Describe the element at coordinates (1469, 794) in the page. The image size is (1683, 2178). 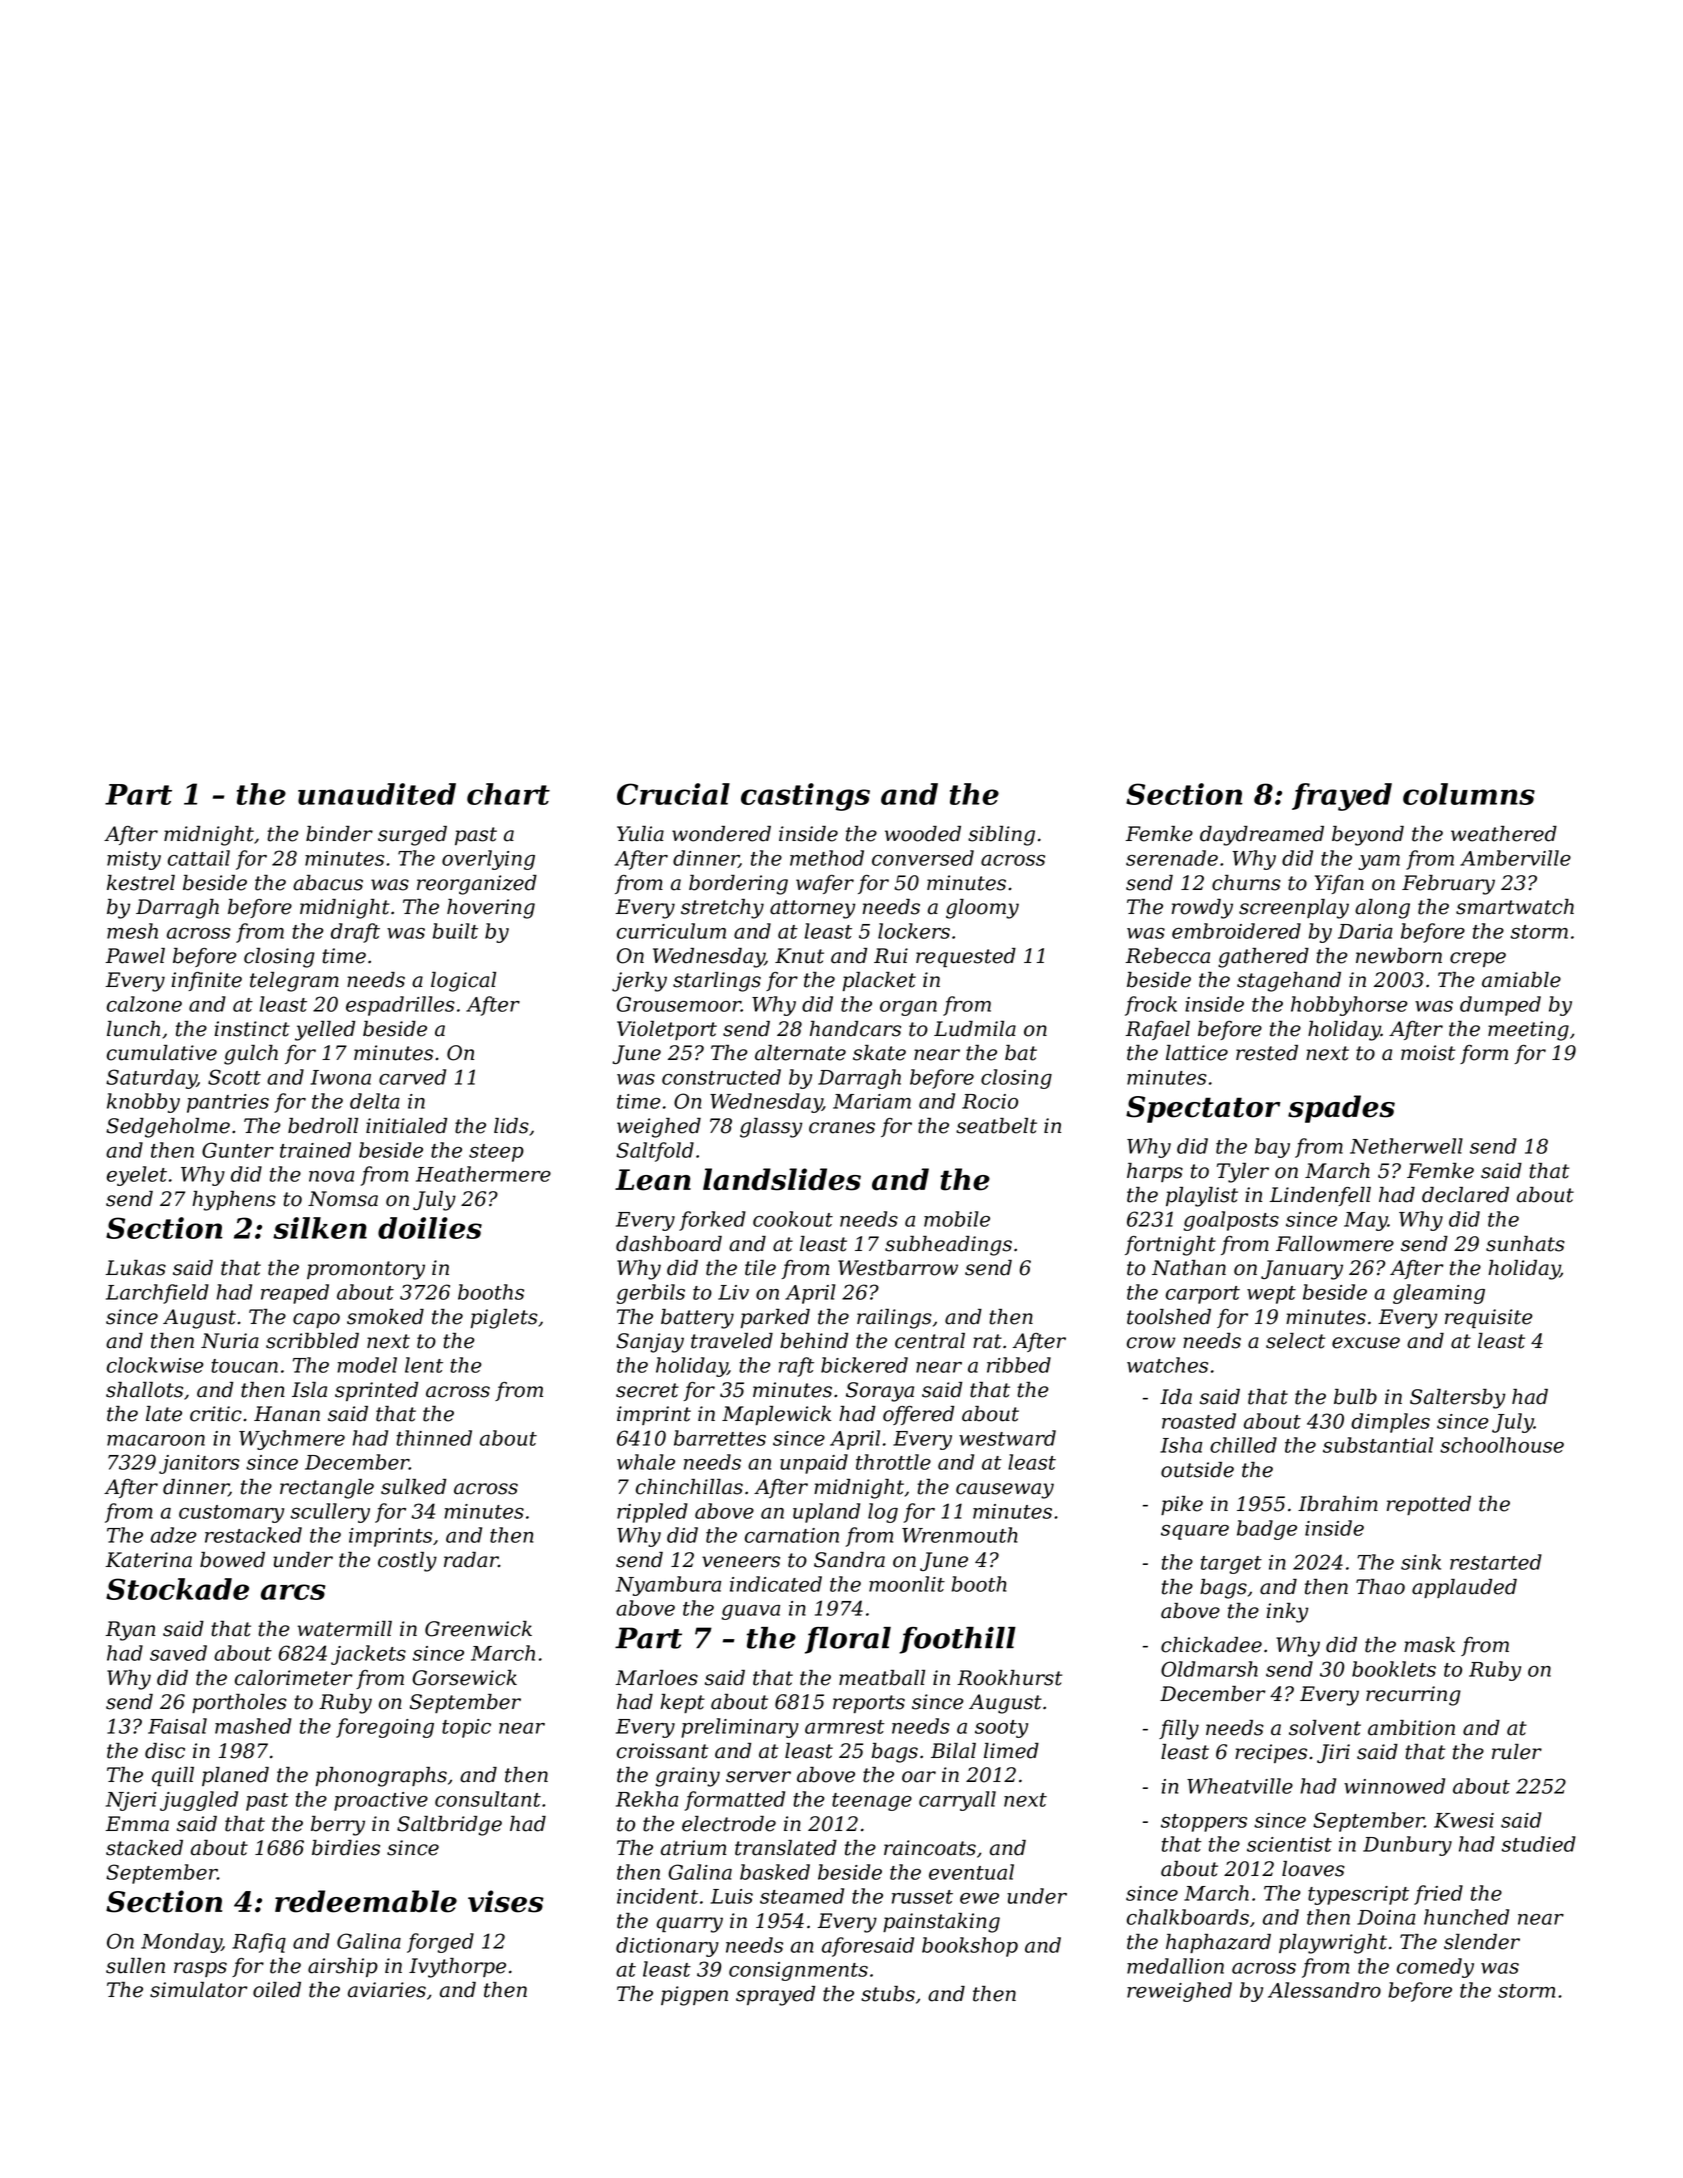
I see `columns` at that location.
